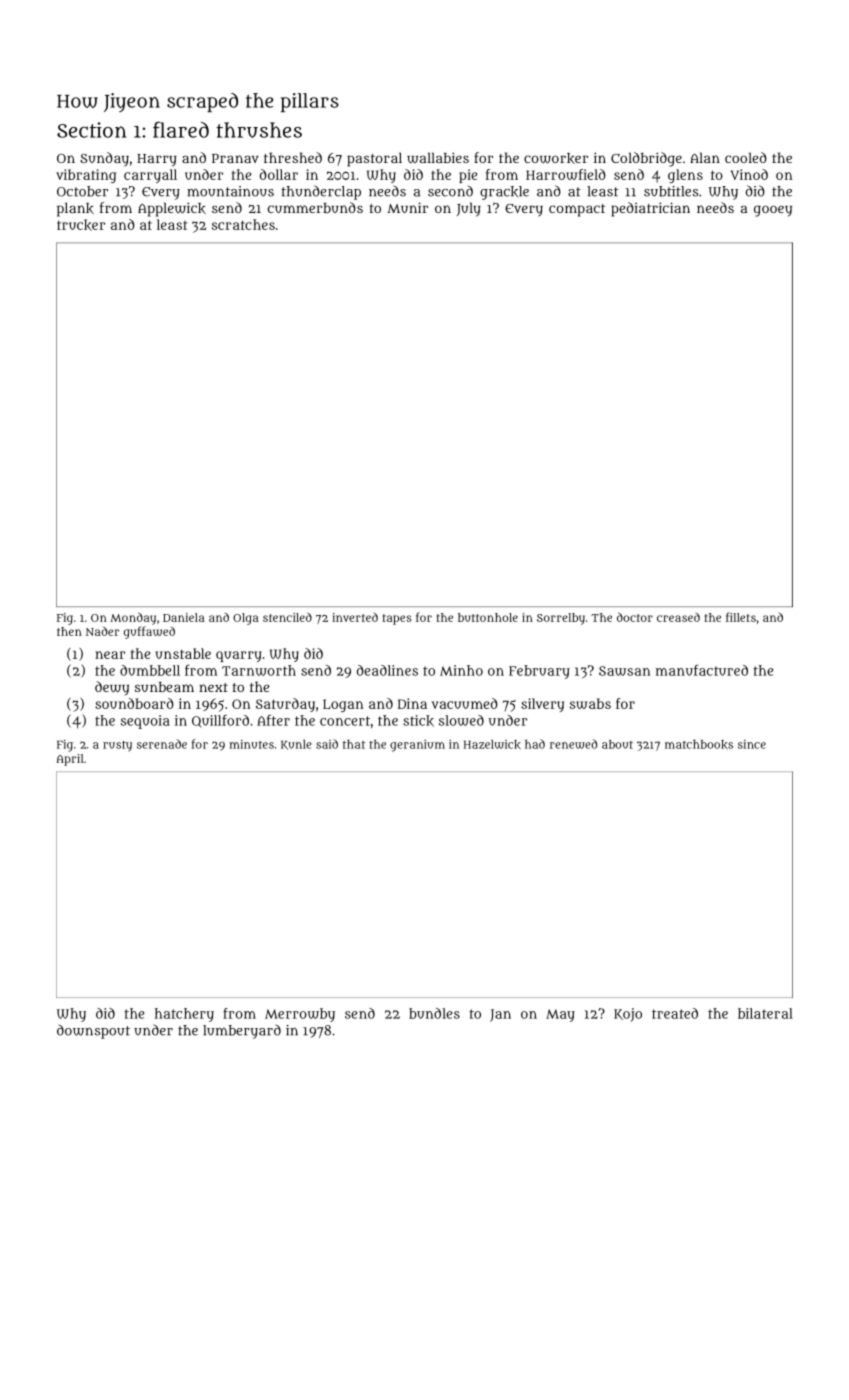 Image resolution: width=849 pixels, height=1400 pixels. I want to click on dollar, so click(279, 174).
